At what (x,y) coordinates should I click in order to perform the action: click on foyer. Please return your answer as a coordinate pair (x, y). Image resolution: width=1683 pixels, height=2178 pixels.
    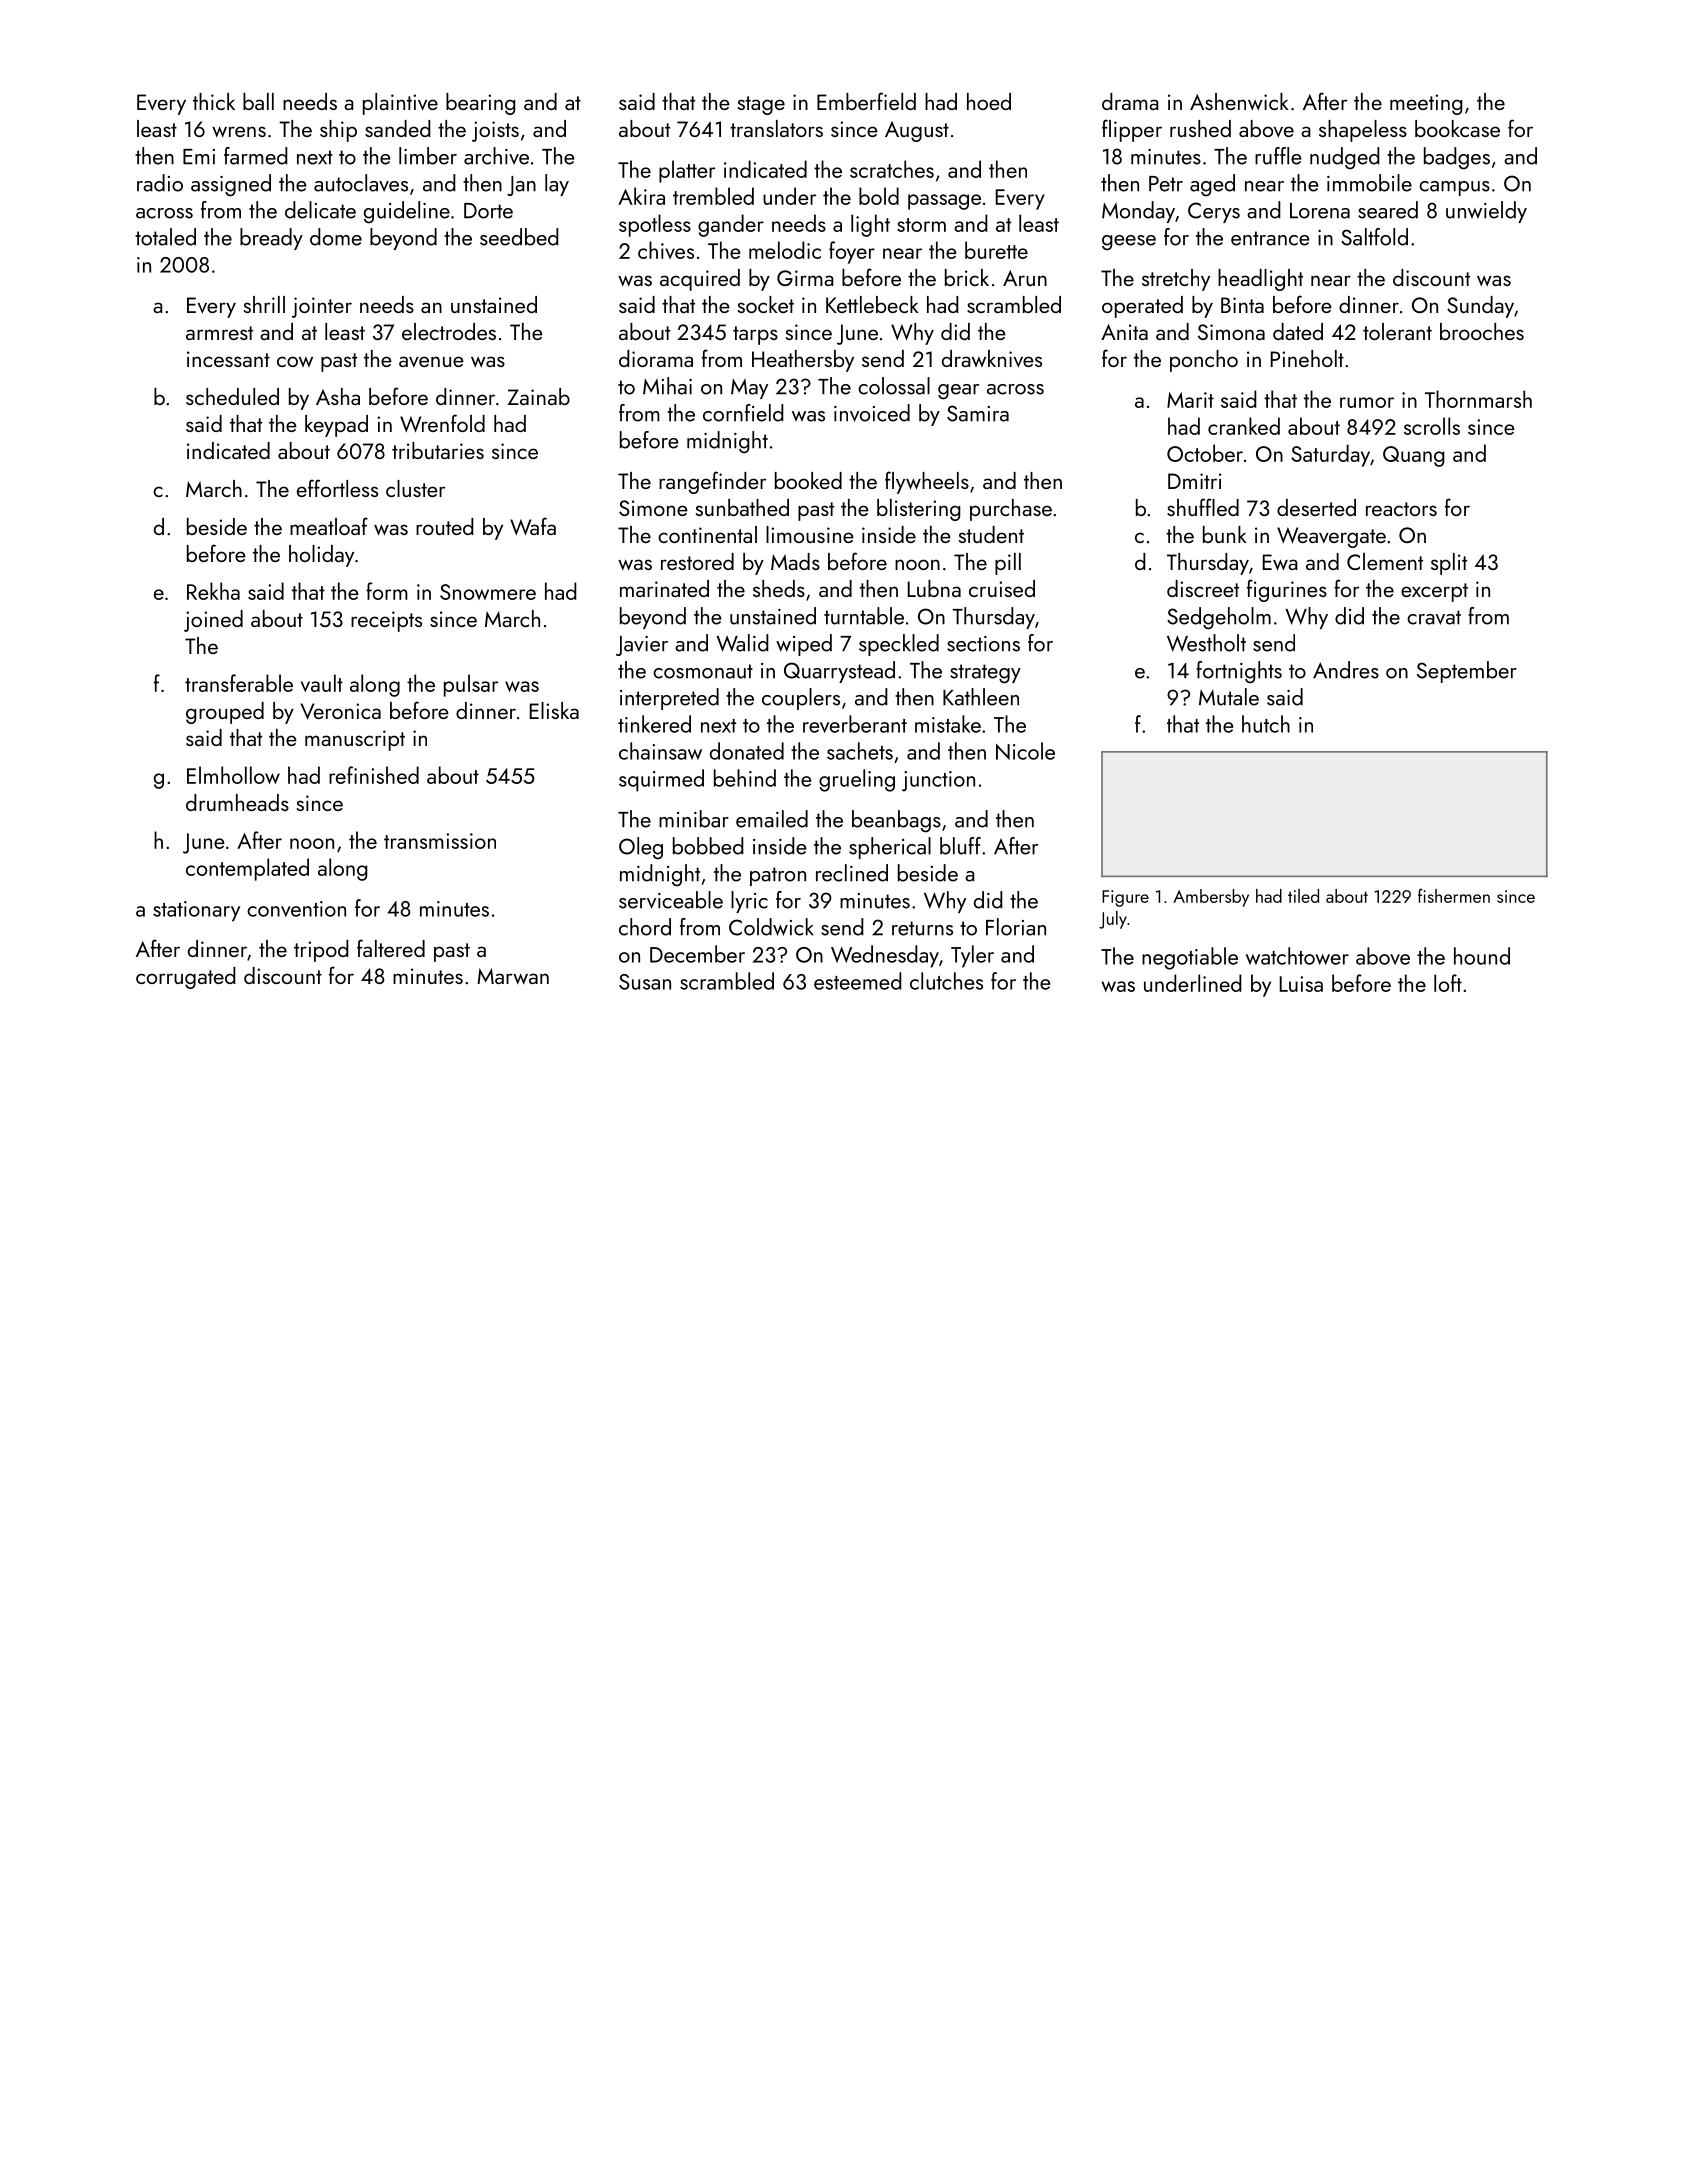
    Looking at the image, I should click on (852, 252).
